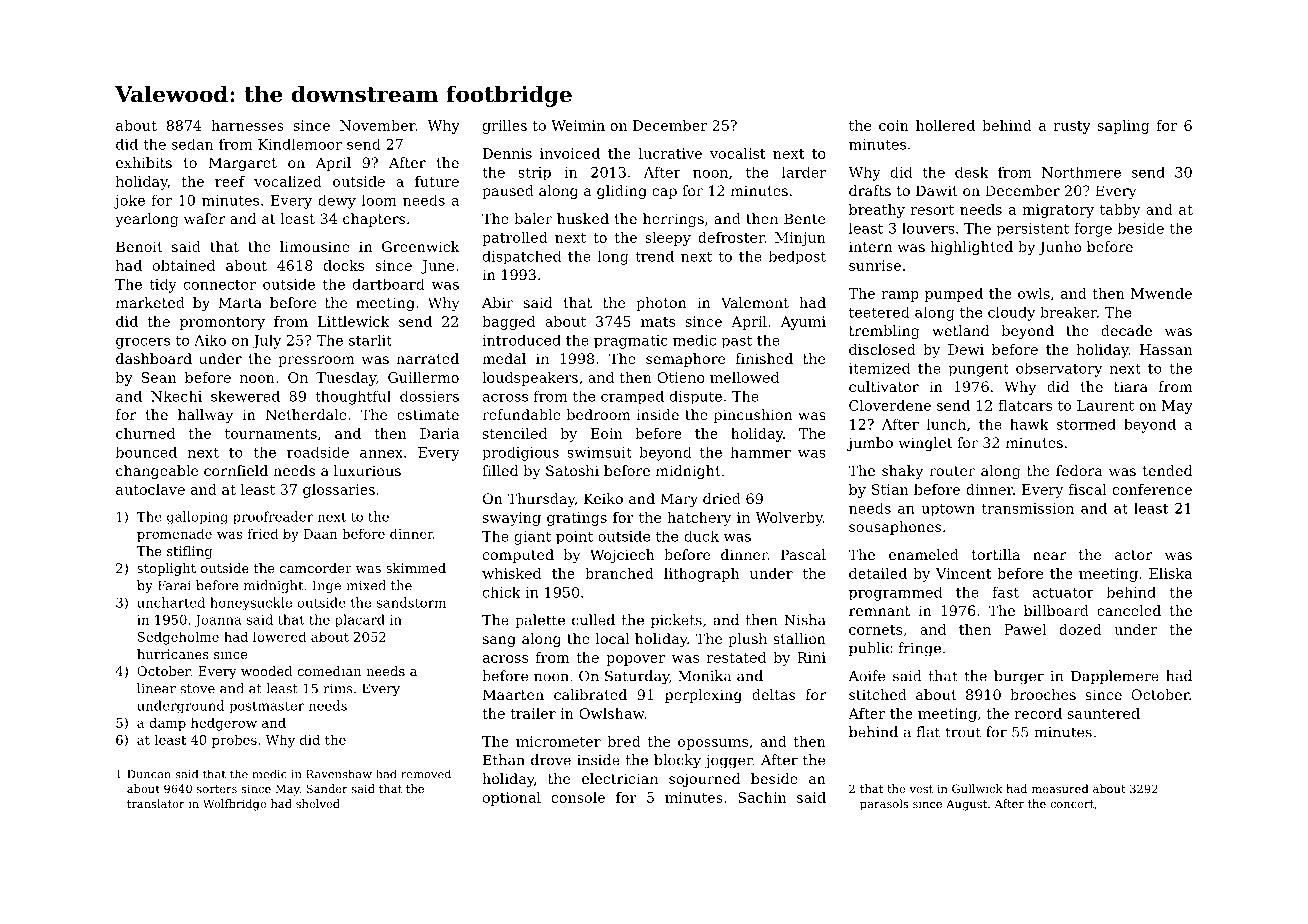 Image resolution: width=1308 pixels, height=924 pixels. What do you see at coordinates (661, 304) in the screenshot?
I see `photon` at bounding box center [661, 304].
